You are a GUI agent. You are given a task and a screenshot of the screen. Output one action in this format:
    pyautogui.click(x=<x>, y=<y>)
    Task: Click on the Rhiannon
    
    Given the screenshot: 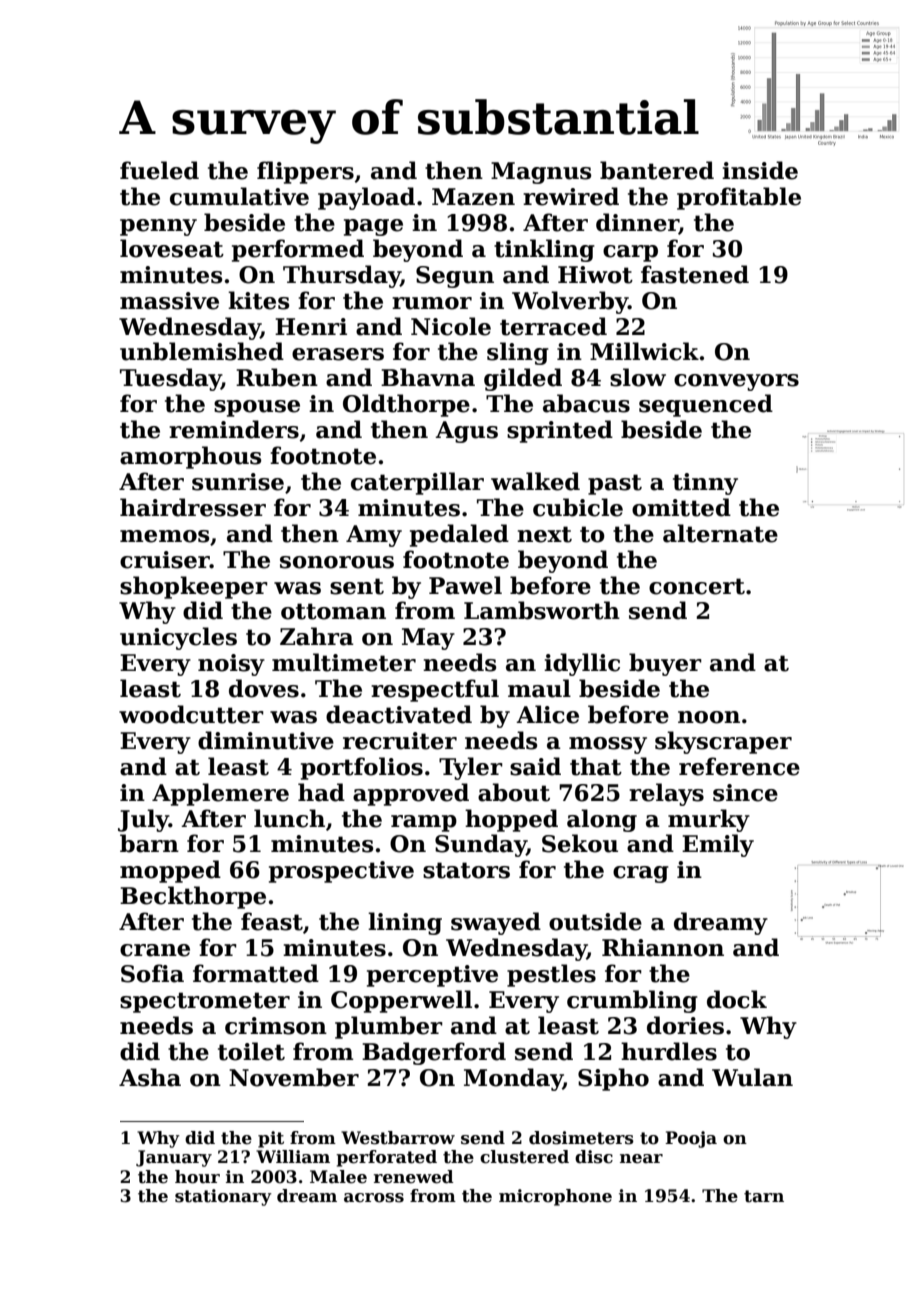 What is the action you would take?
    pyautogui.click(x=663, y=947)
